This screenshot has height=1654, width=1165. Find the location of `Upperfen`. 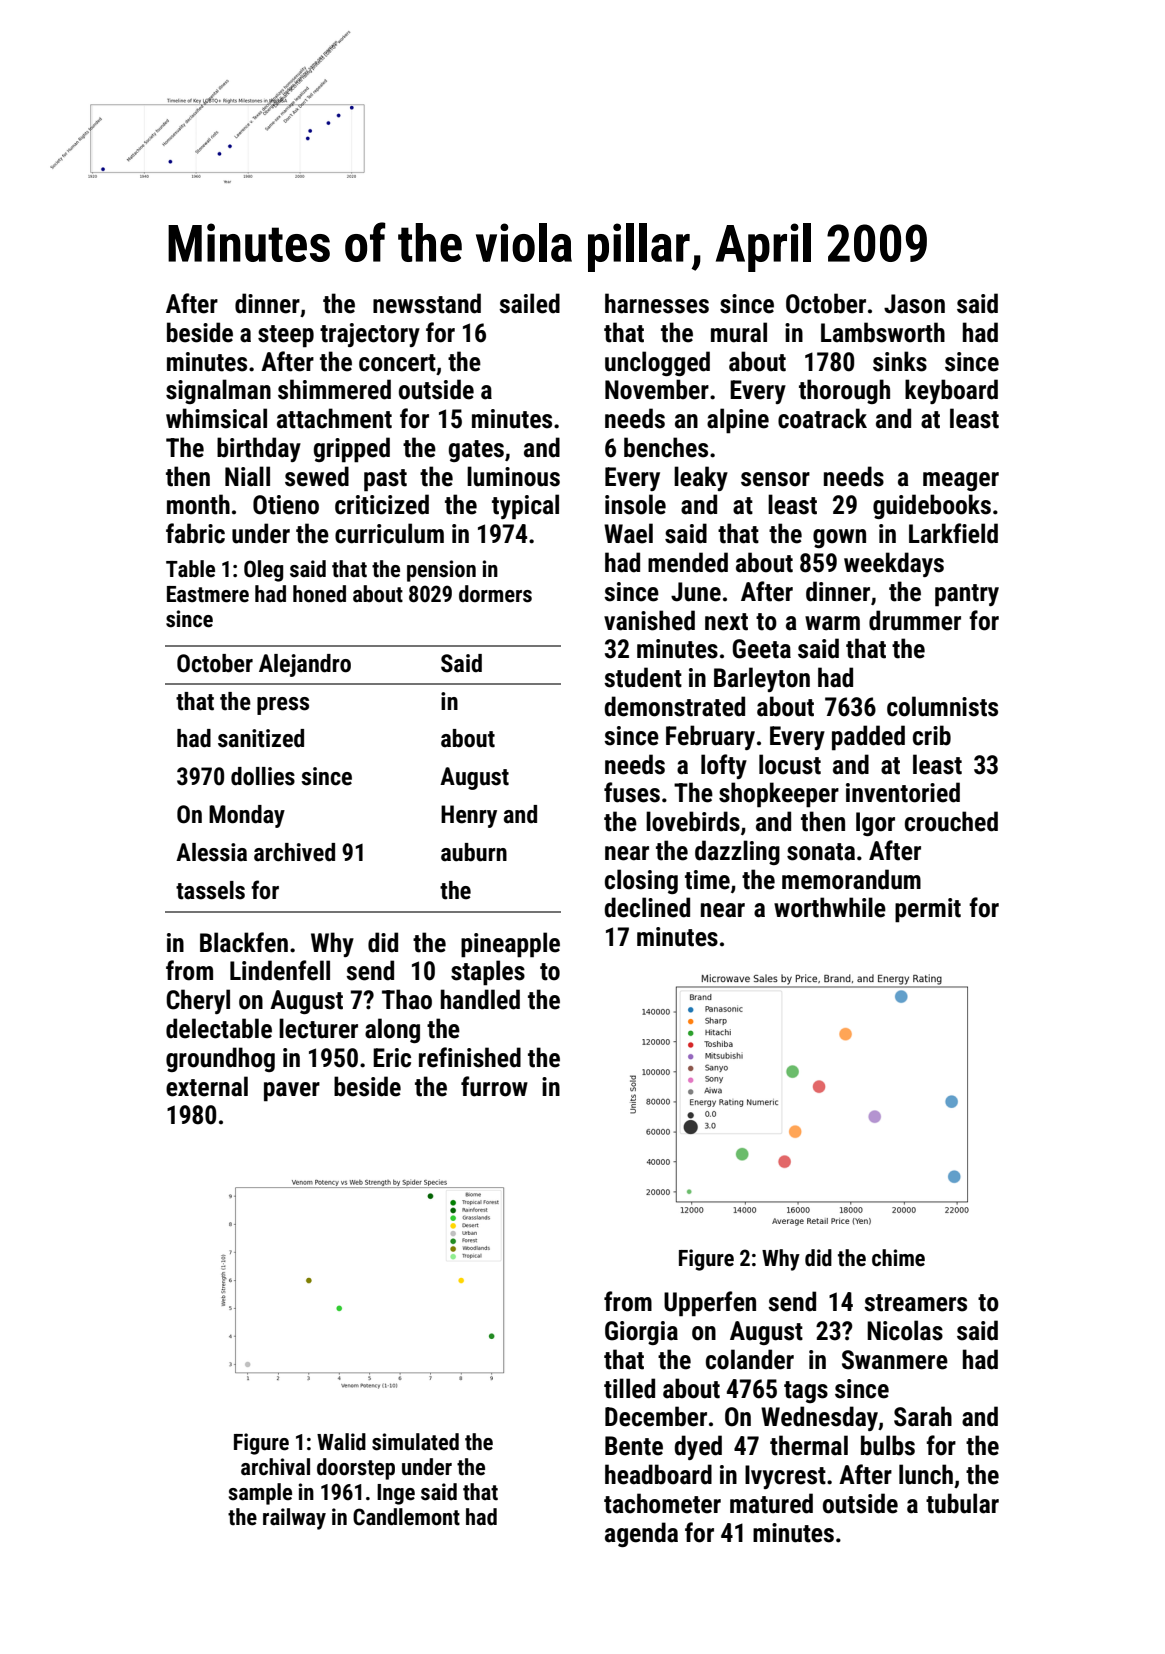

Upperfen is located at coordinates (710, 1304).
